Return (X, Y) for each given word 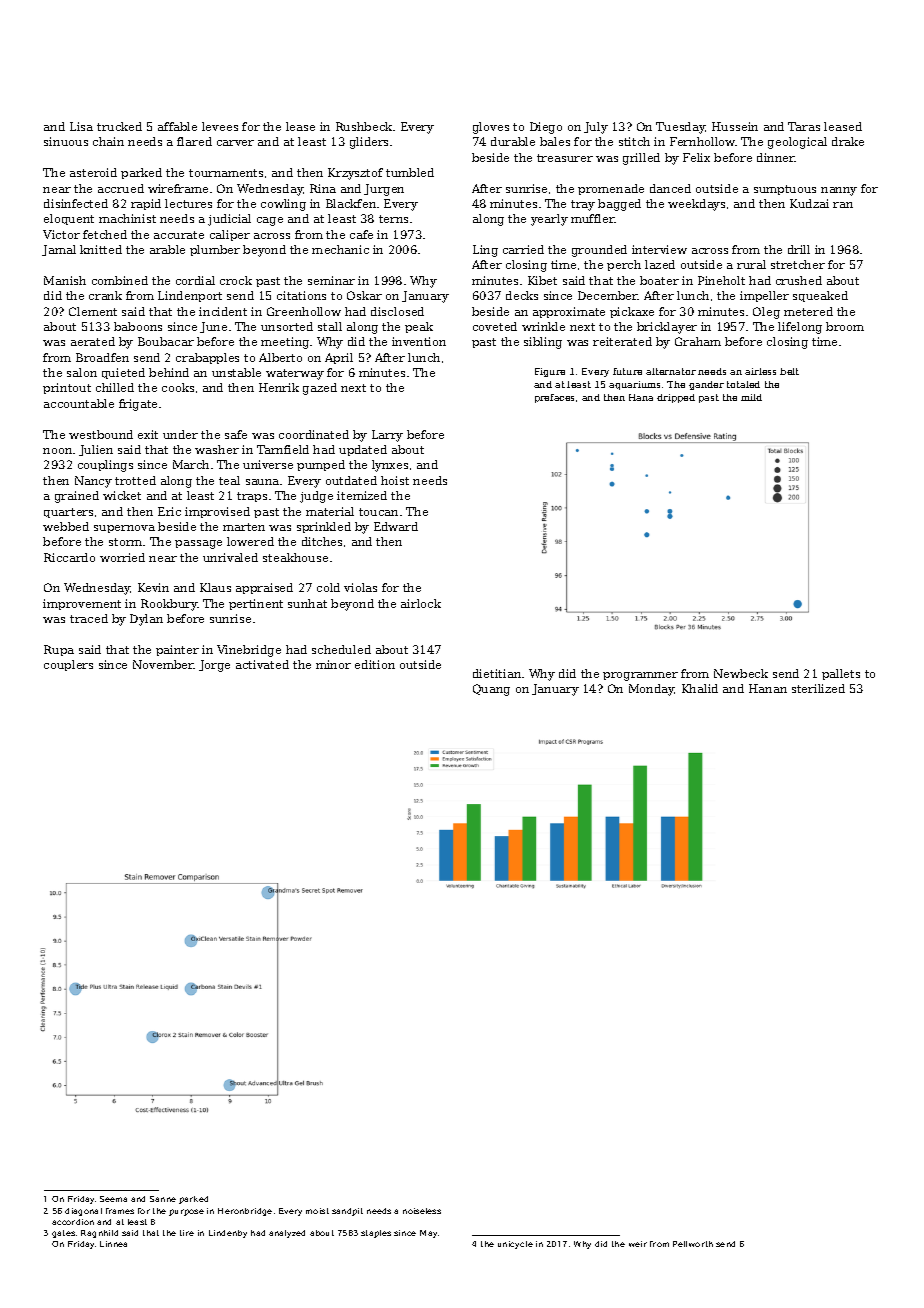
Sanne (163, 1199)
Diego (546, 128)
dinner (776, 157)
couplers (68, 665)
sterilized (818, 688)
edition (375, 664)
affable (177, 126)
